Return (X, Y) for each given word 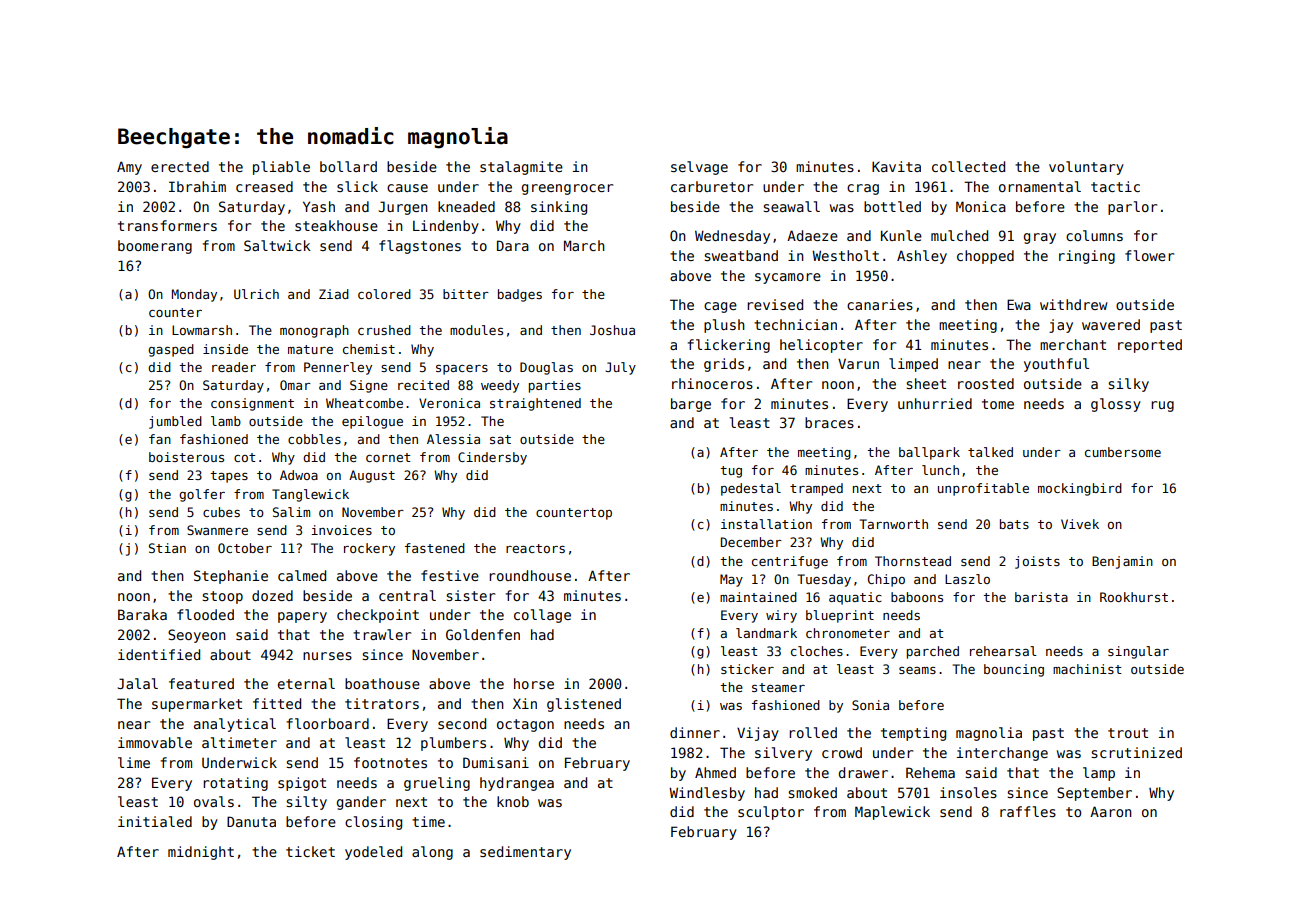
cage (720, 307)
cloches (817, 651)
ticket (310, 851)
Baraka (142, 614)
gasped (171, 350)
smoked (813, 792)
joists (1037, 562)
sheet (926, 383)
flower (1149, 255)
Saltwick (277, 245)
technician (795, 324)
